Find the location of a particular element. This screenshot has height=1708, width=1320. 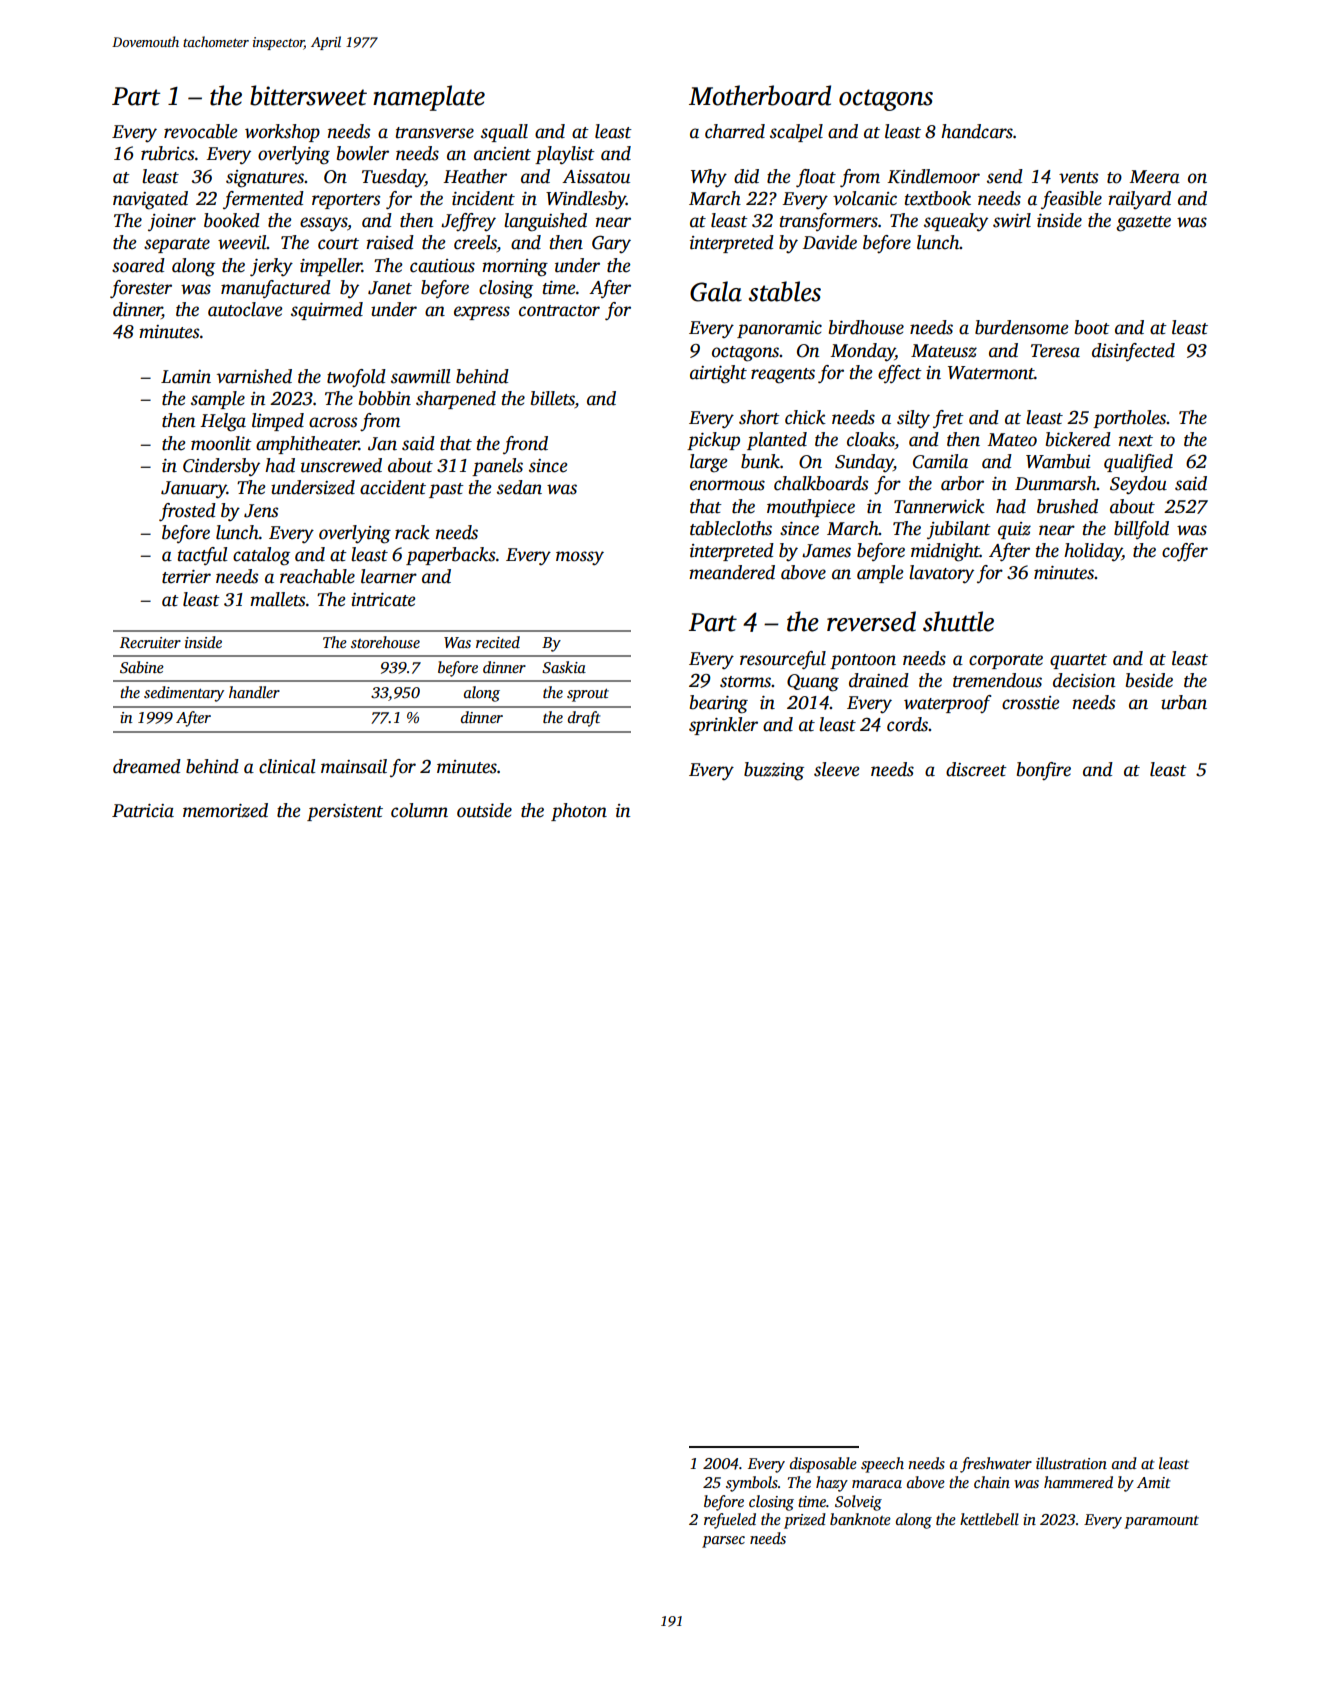

sleeve is located at coordinates (837, 769).
